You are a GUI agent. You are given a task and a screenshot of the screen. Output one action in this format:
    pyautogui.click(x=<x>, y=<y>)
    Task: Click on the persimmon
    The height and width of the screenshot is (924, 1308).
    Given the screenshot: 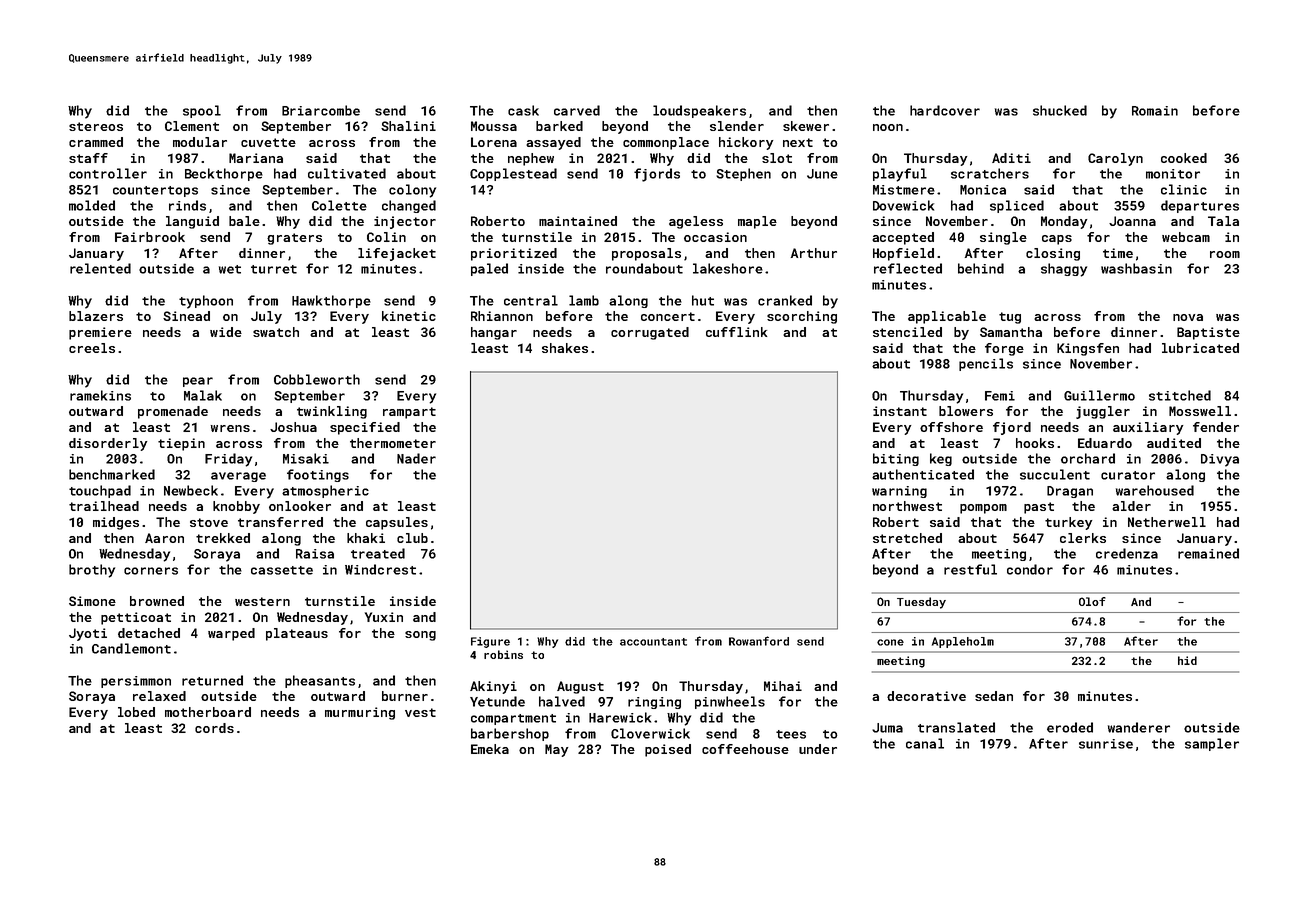 What is the action you would take?
    pyautogui.click(x=136, y=682)
